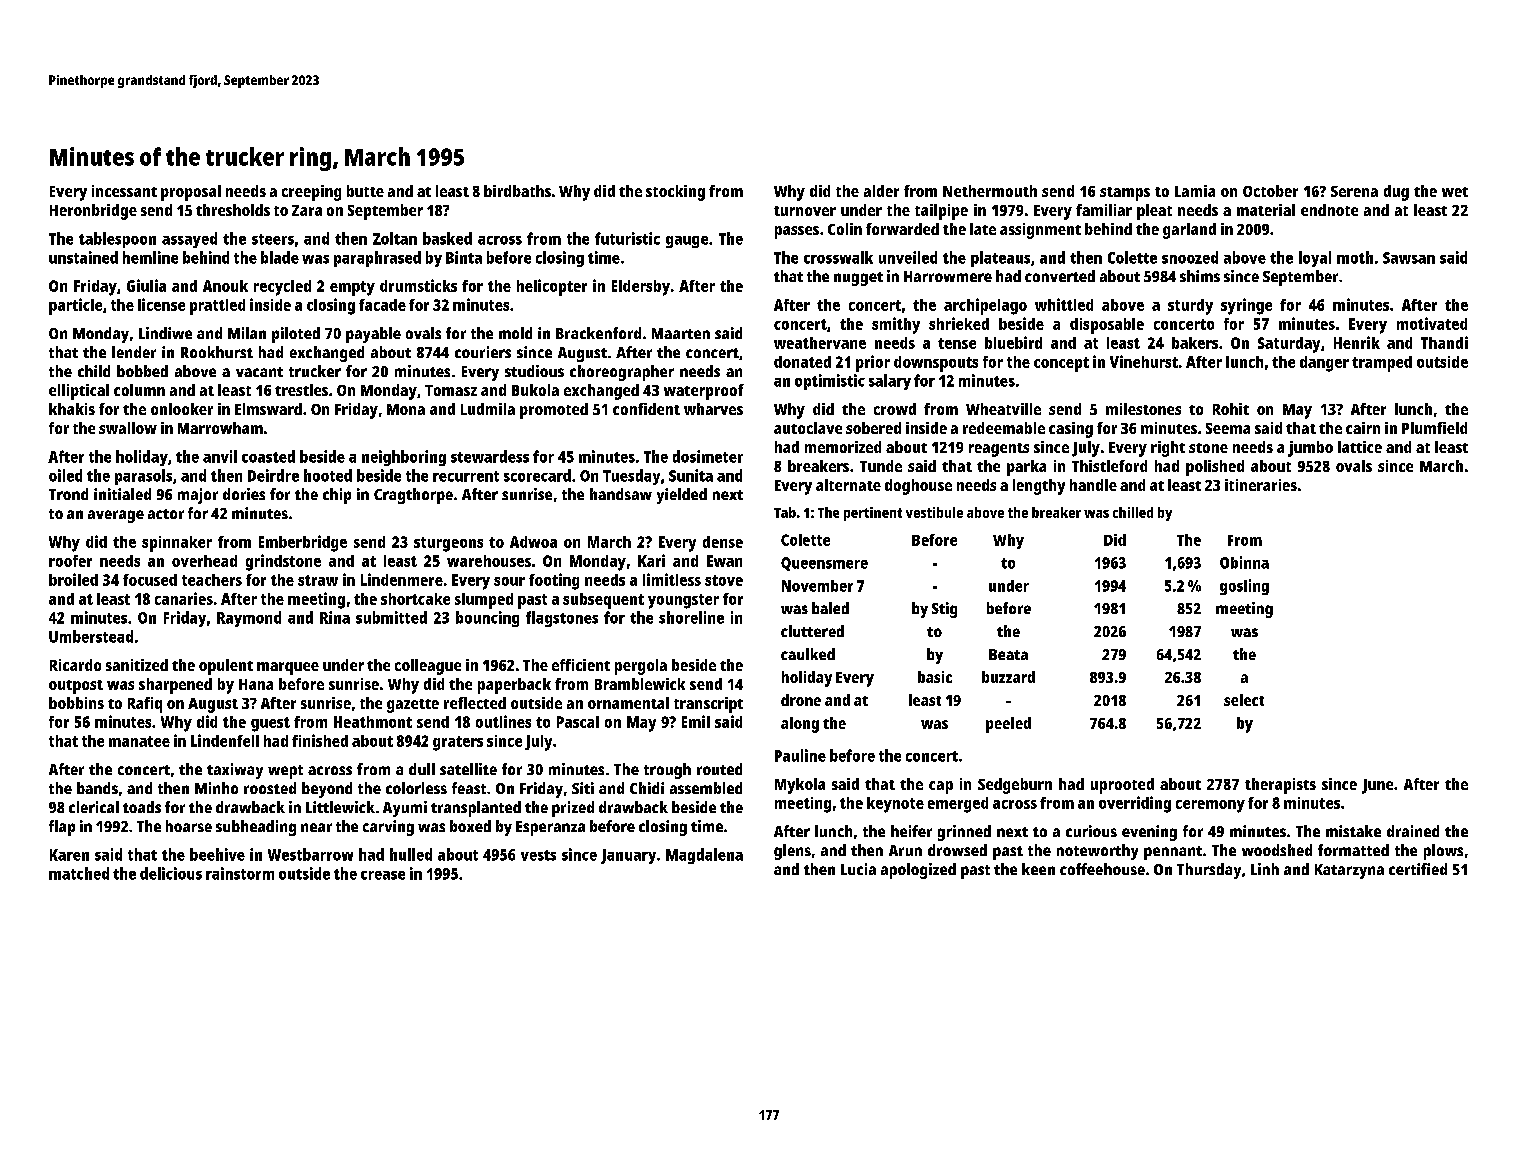 The image size is (1517, 1172). What do you see at coordinates (1195, 191) in the screenshot?
I see `Lamia` at bounding box center [1195, 191].
